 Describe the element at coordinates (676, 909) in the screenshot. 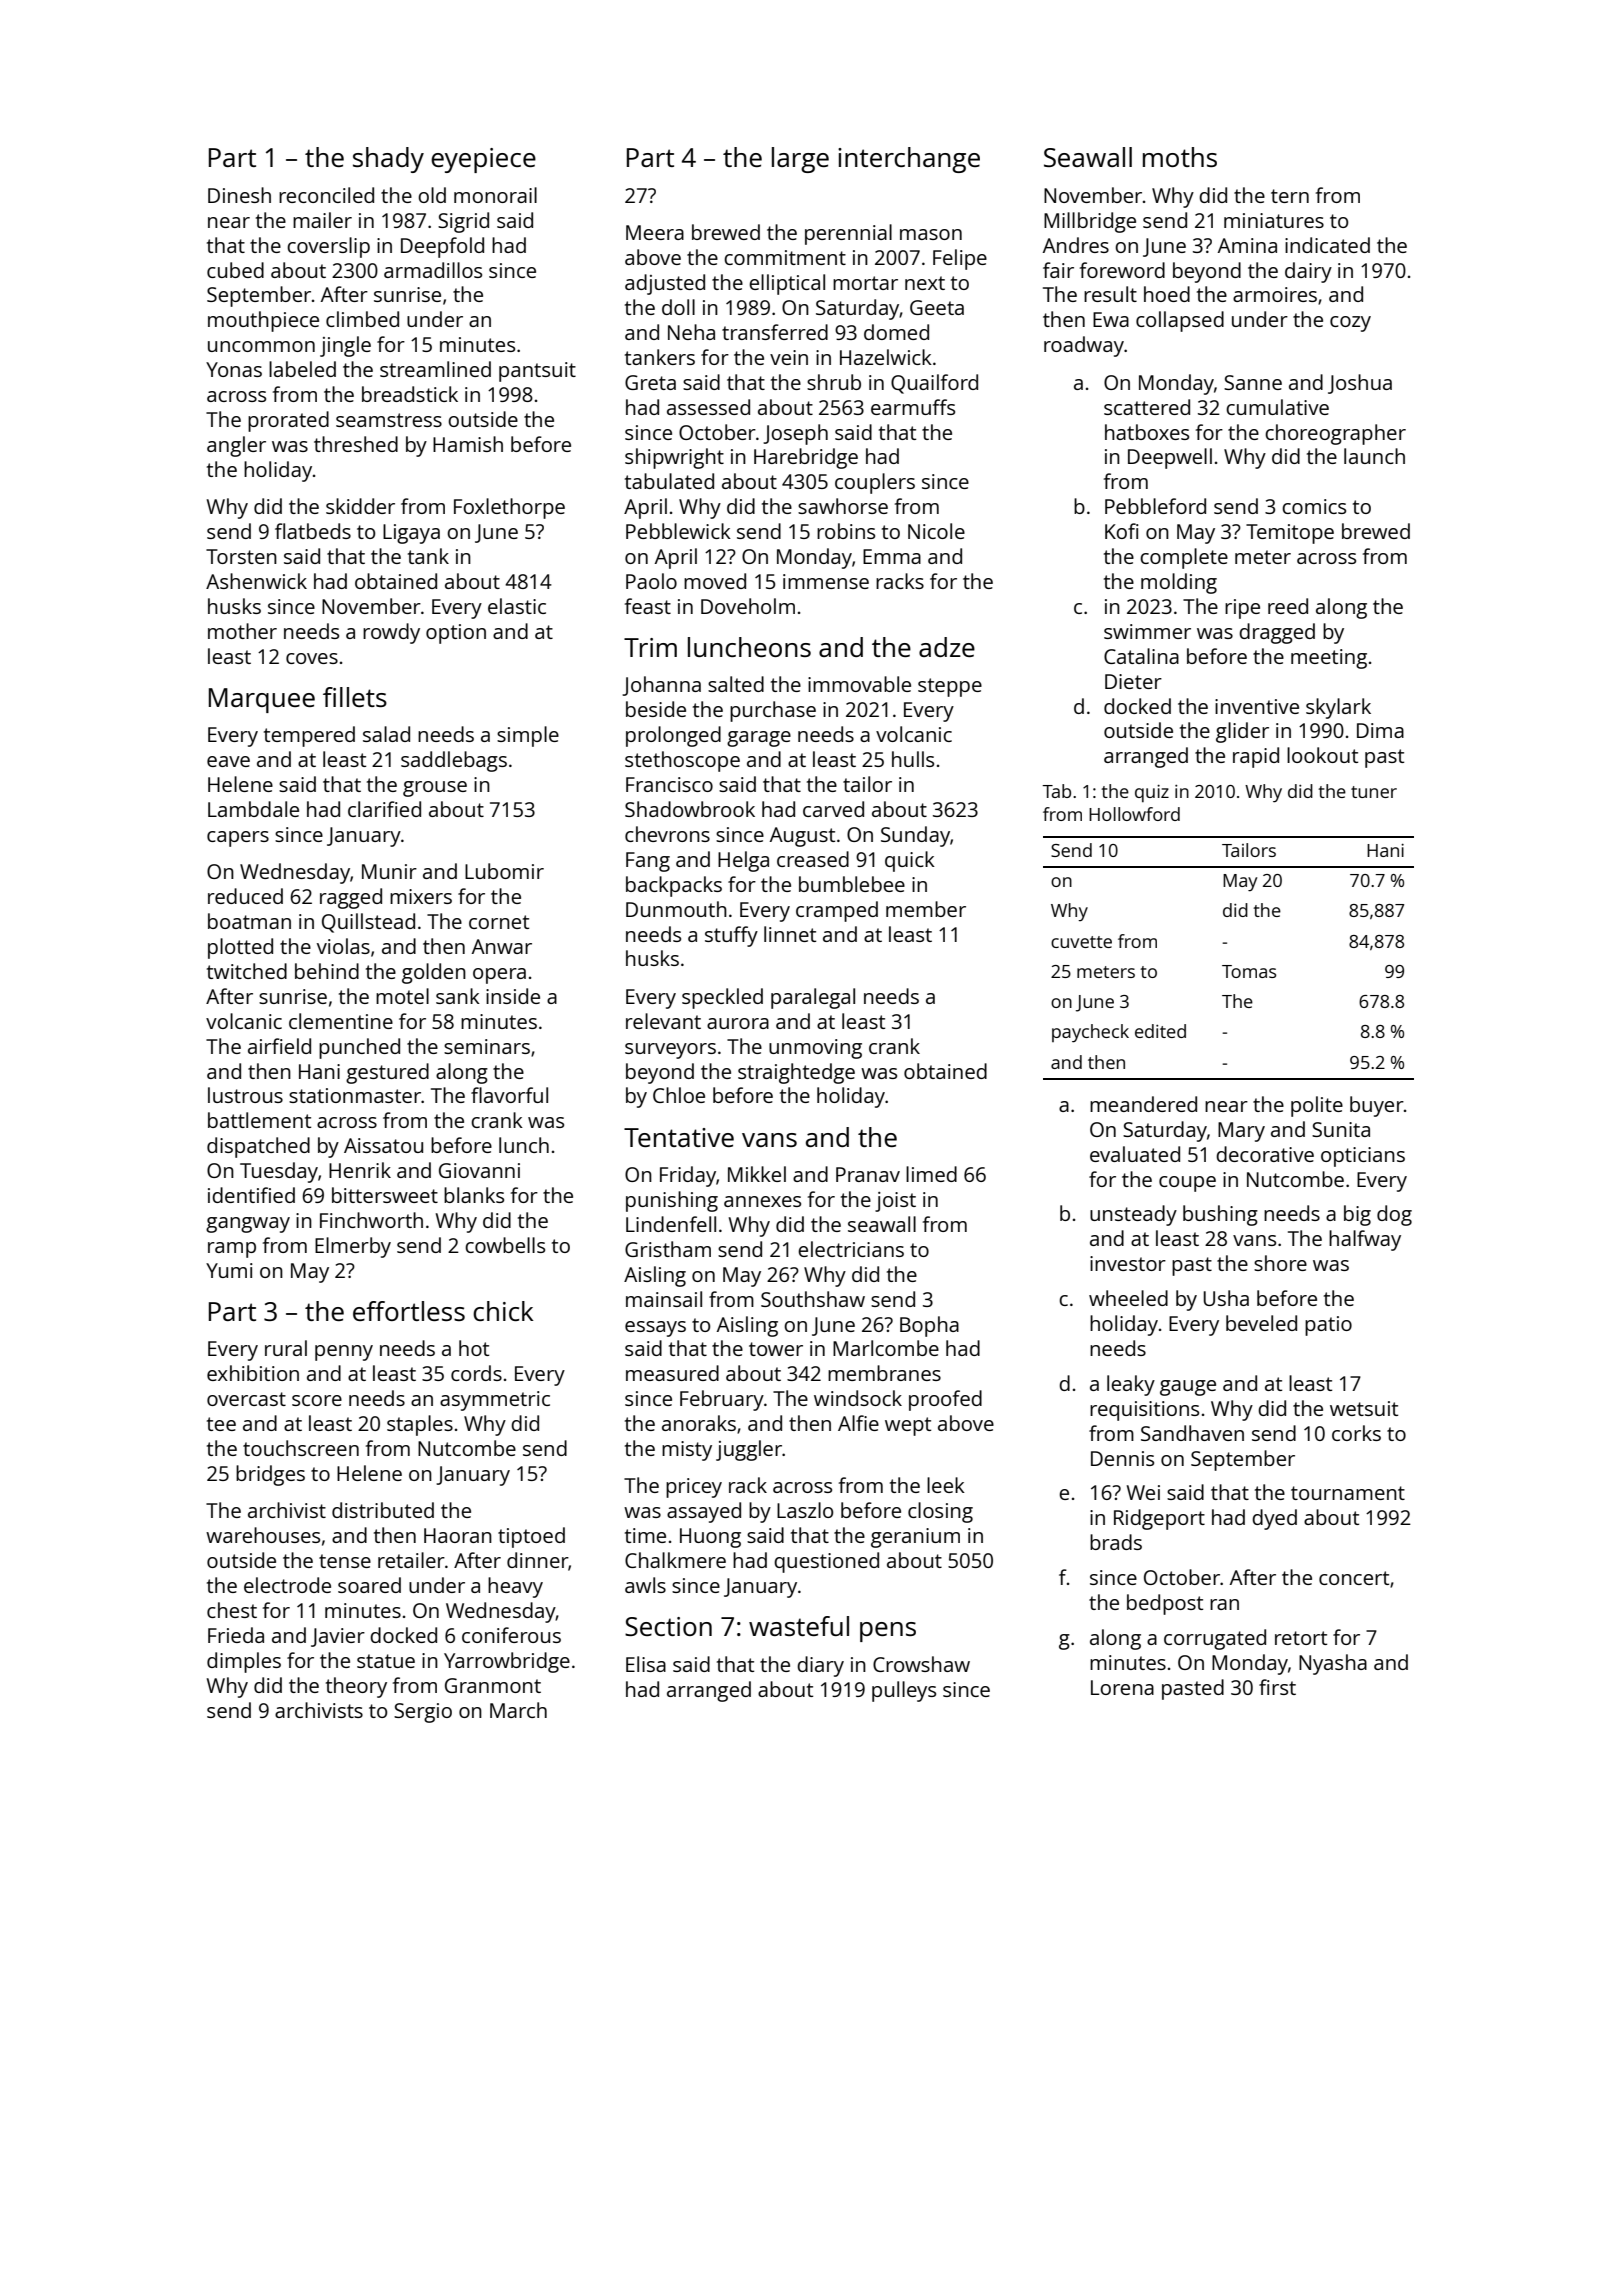

I see `Dunmouth` at that location.
